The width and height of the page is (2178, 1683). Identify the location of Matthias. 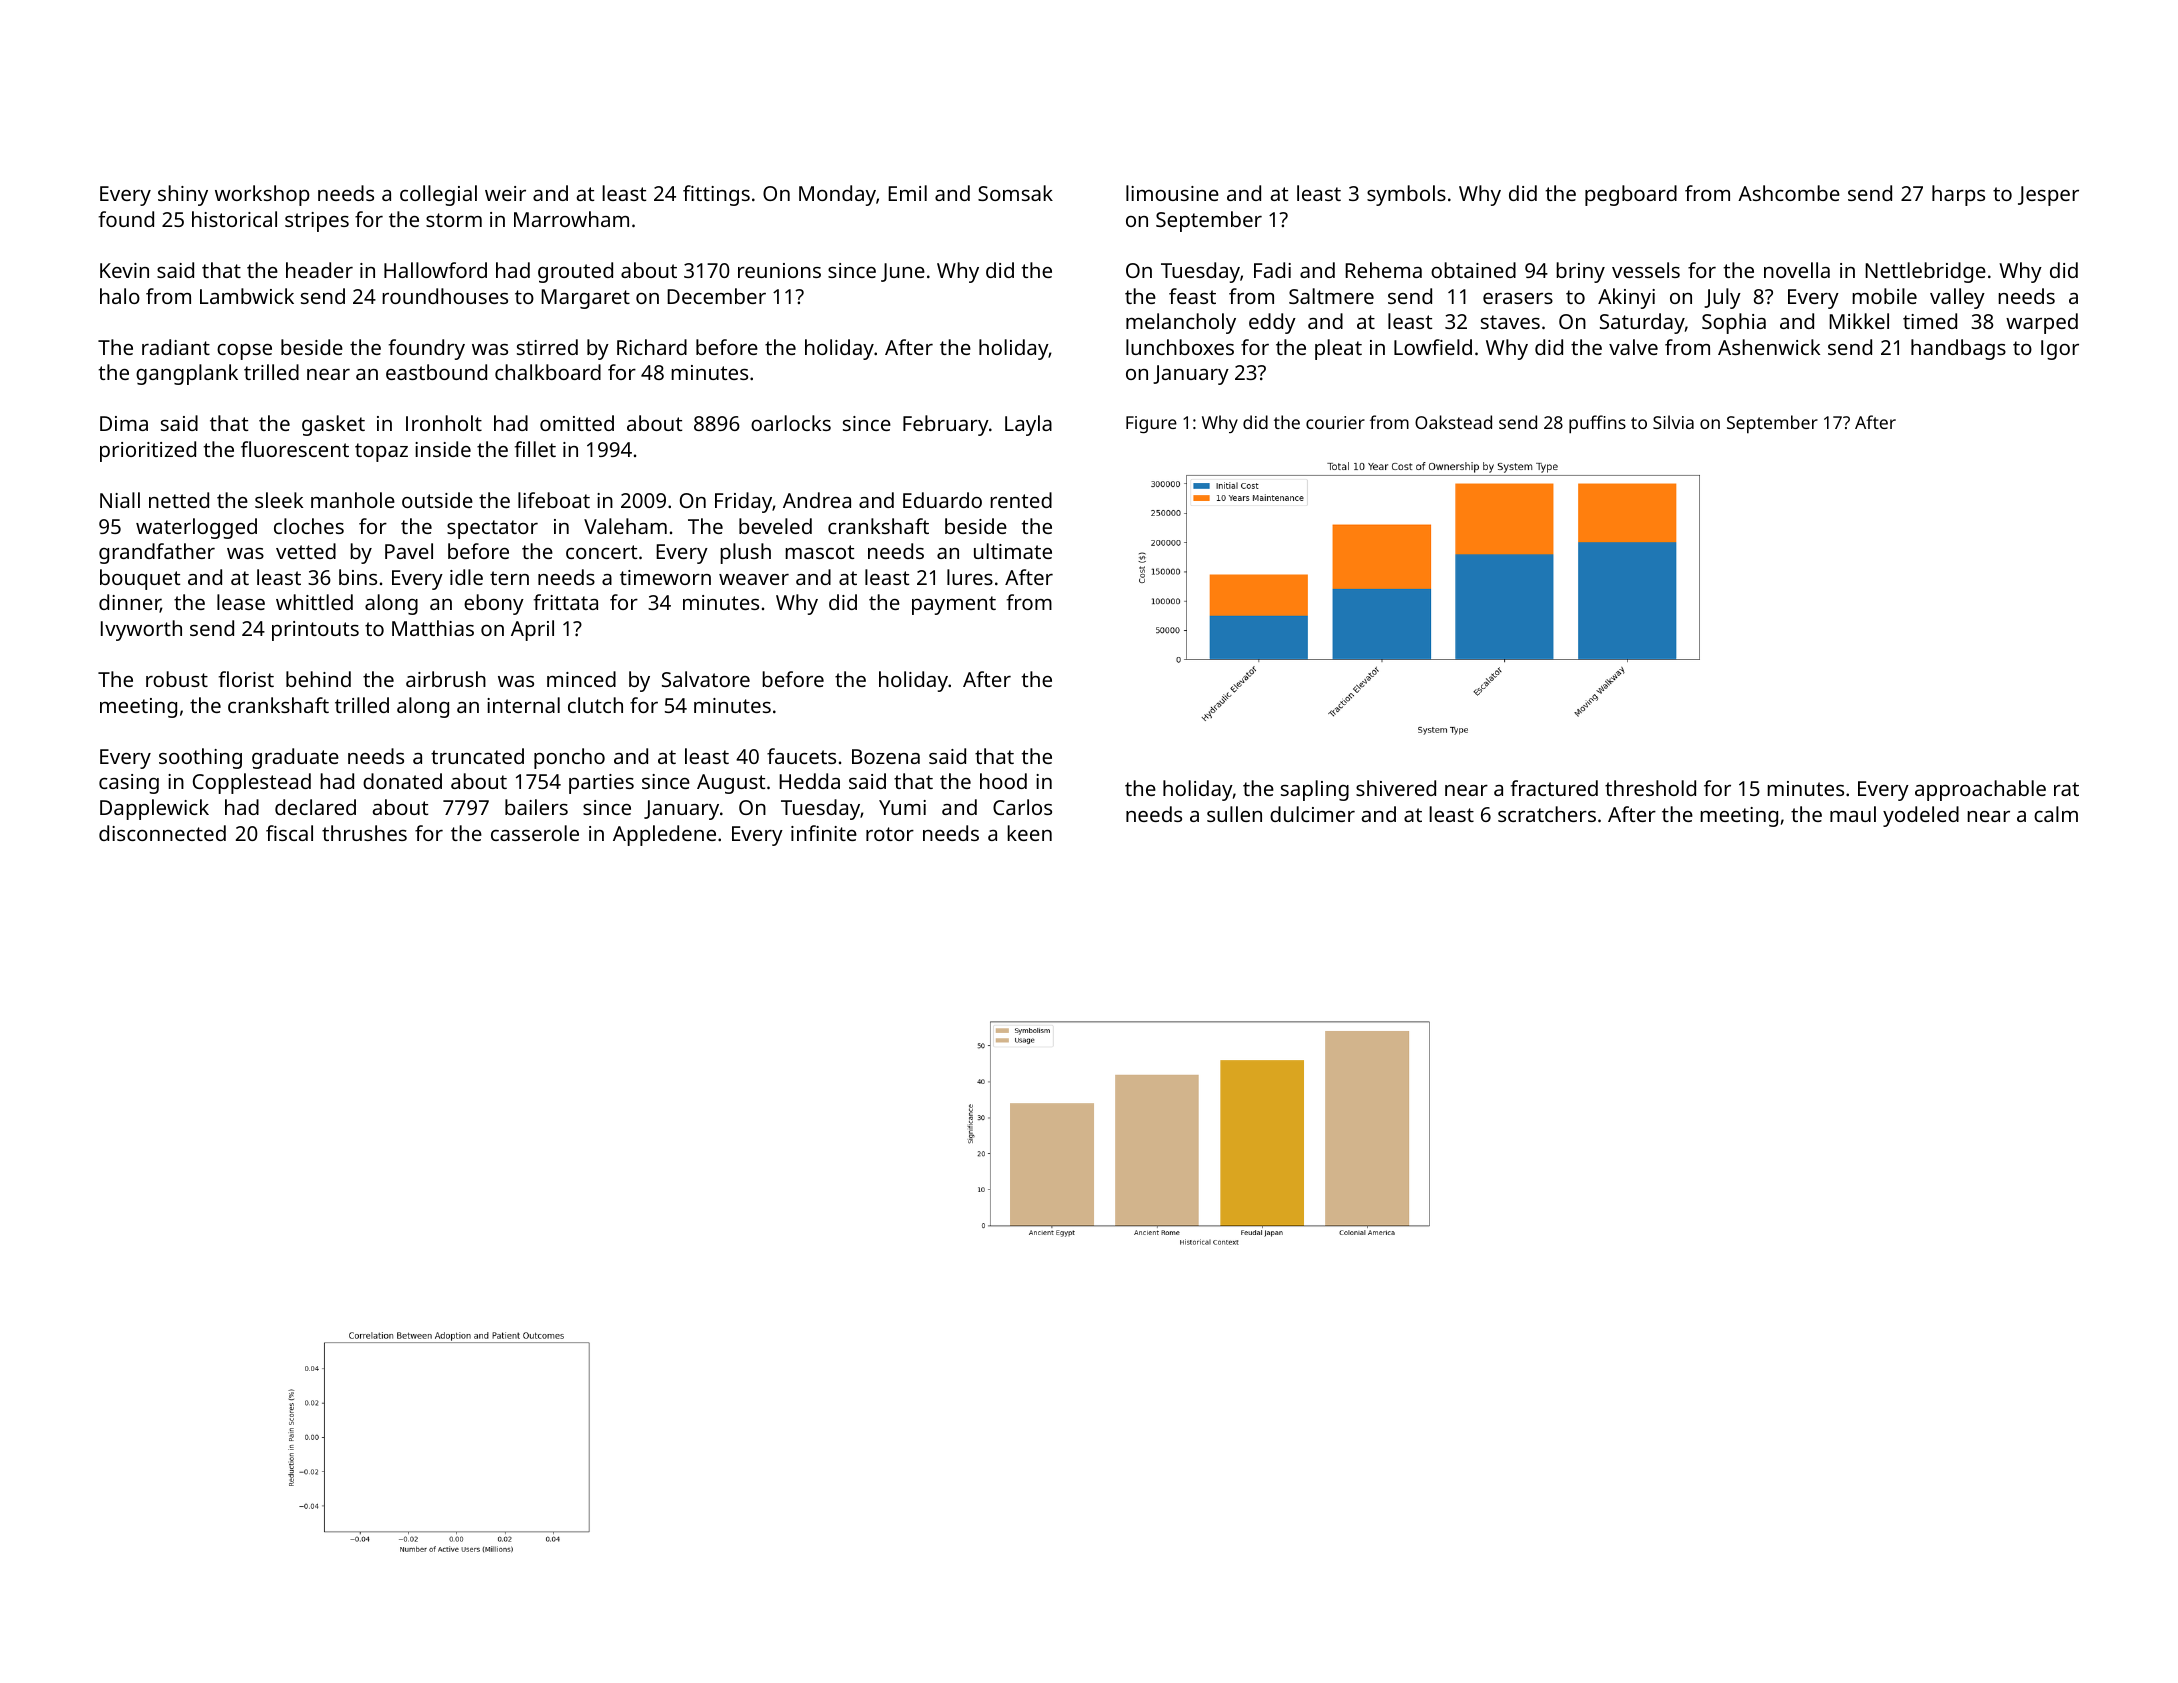
(433, 628).
